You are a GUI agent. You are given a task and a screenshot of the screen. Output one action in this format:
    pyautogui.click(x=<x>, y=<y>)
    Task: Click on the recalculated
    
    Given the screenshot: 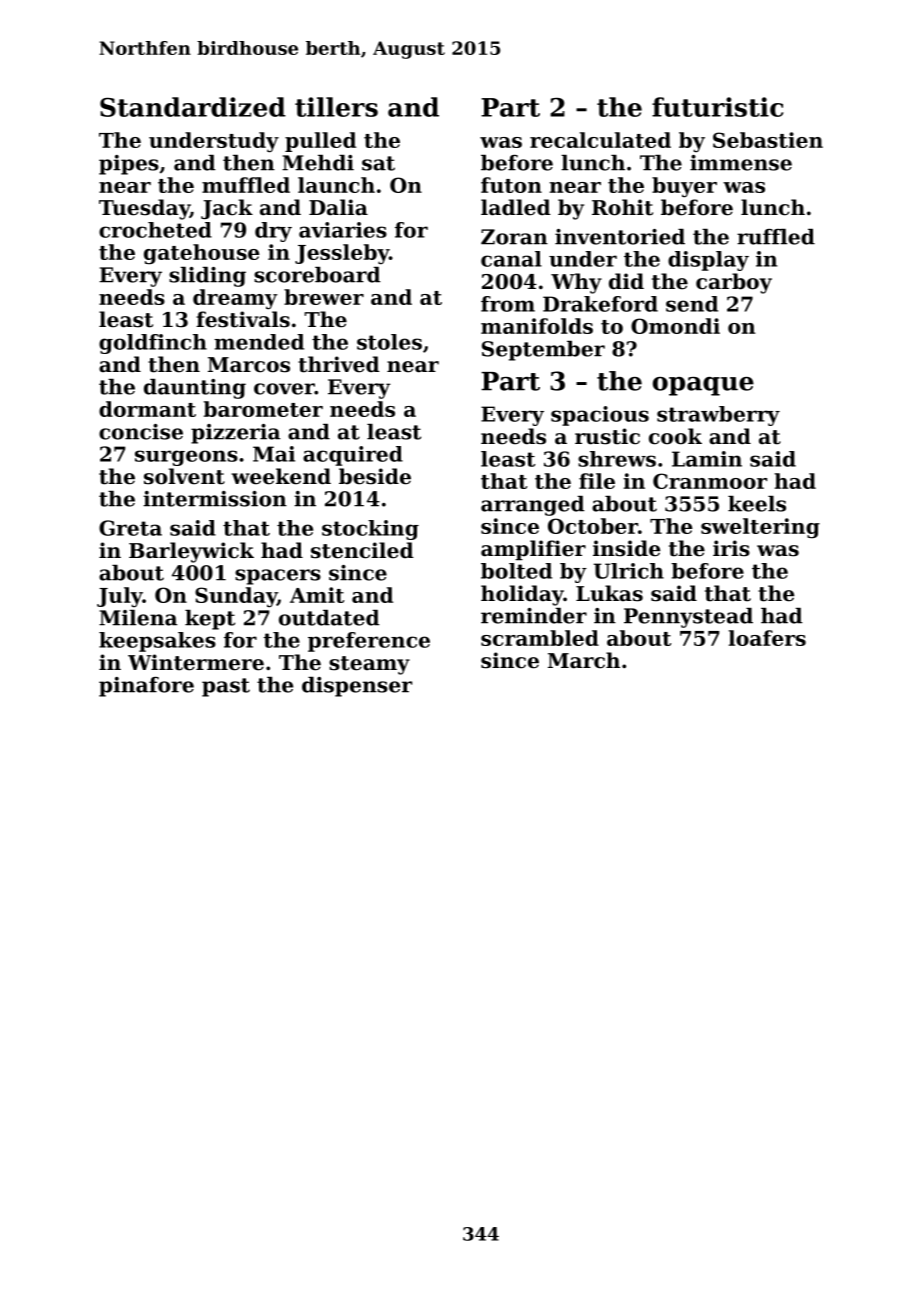 What is the action you would take?
    pyautogui.click(x=600, y=140)
